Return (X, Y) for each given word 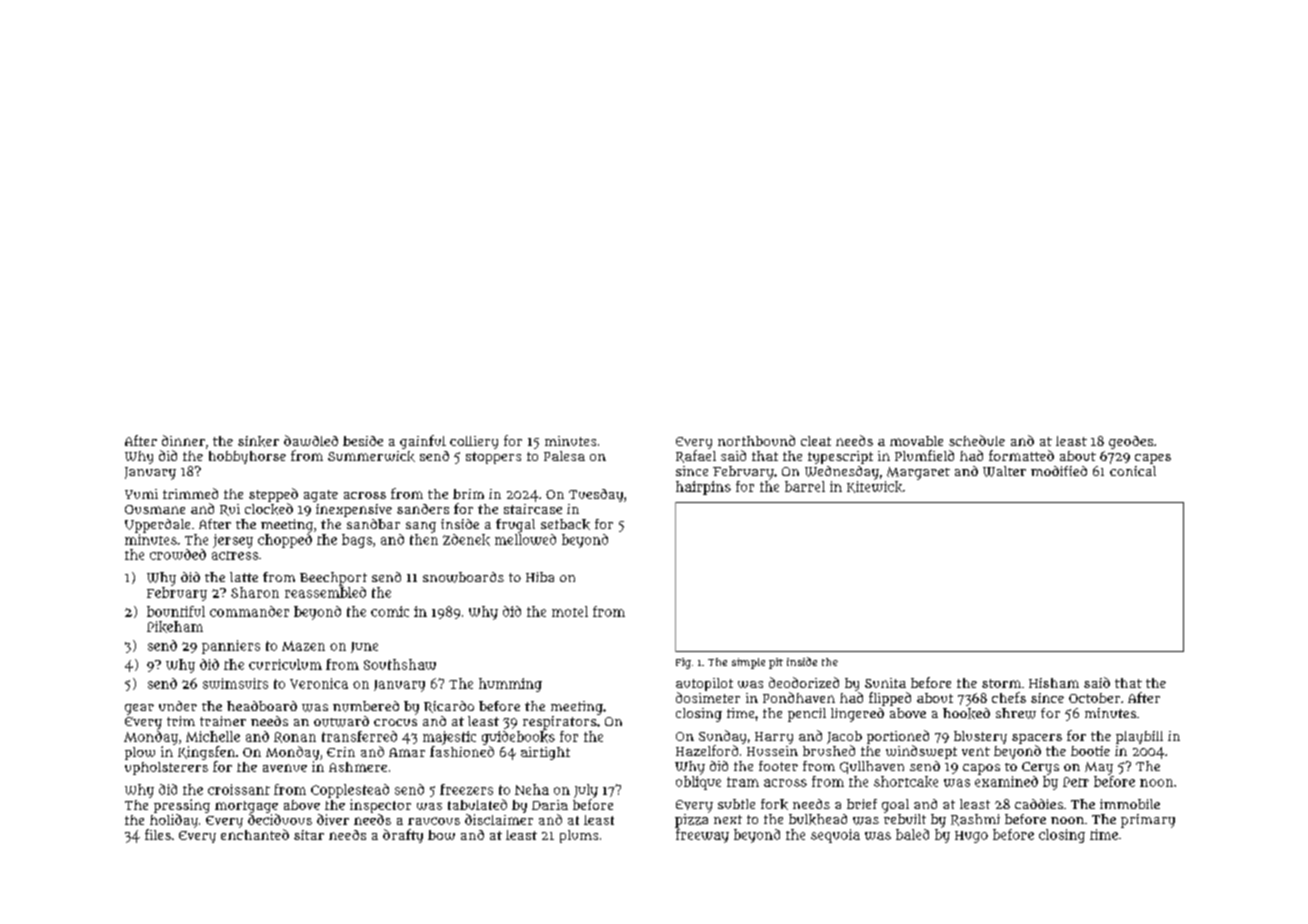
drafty (403, 836)
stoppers (493, 458)
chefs (1009, 697)
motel (570, 611)
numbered (366, 706)
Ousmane (155, 509)
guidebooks (518, 738)
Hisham (1054, 683)
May (1099, 768)
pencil (807, 715)
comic (390, 611)
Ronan (295, 737)
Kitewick (874, 487)
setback (565, 524)
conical (1133, 471)
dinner (183, 440)
